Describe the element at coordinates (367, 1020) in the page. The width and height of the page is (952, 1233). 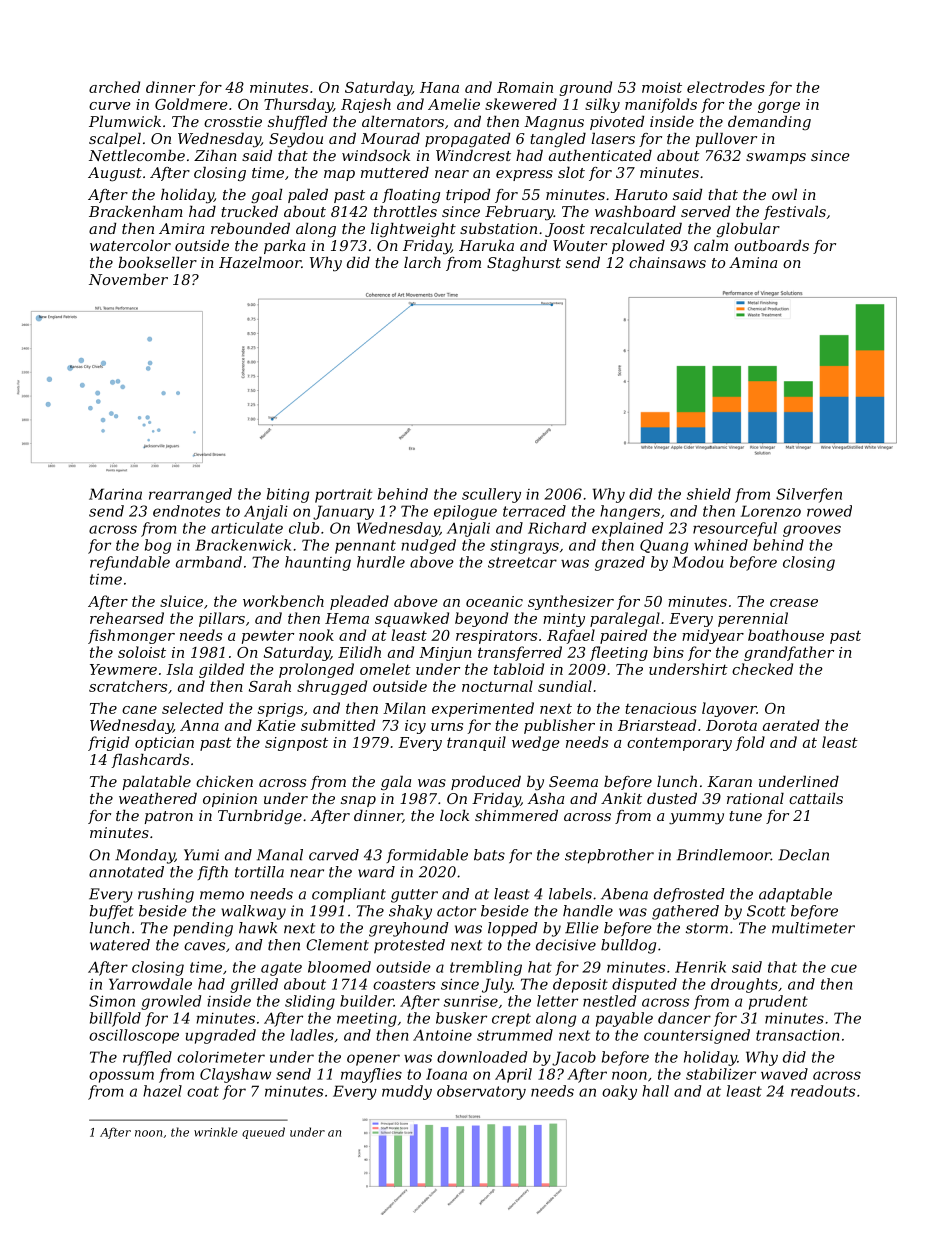
I see `meeting` at that location.
